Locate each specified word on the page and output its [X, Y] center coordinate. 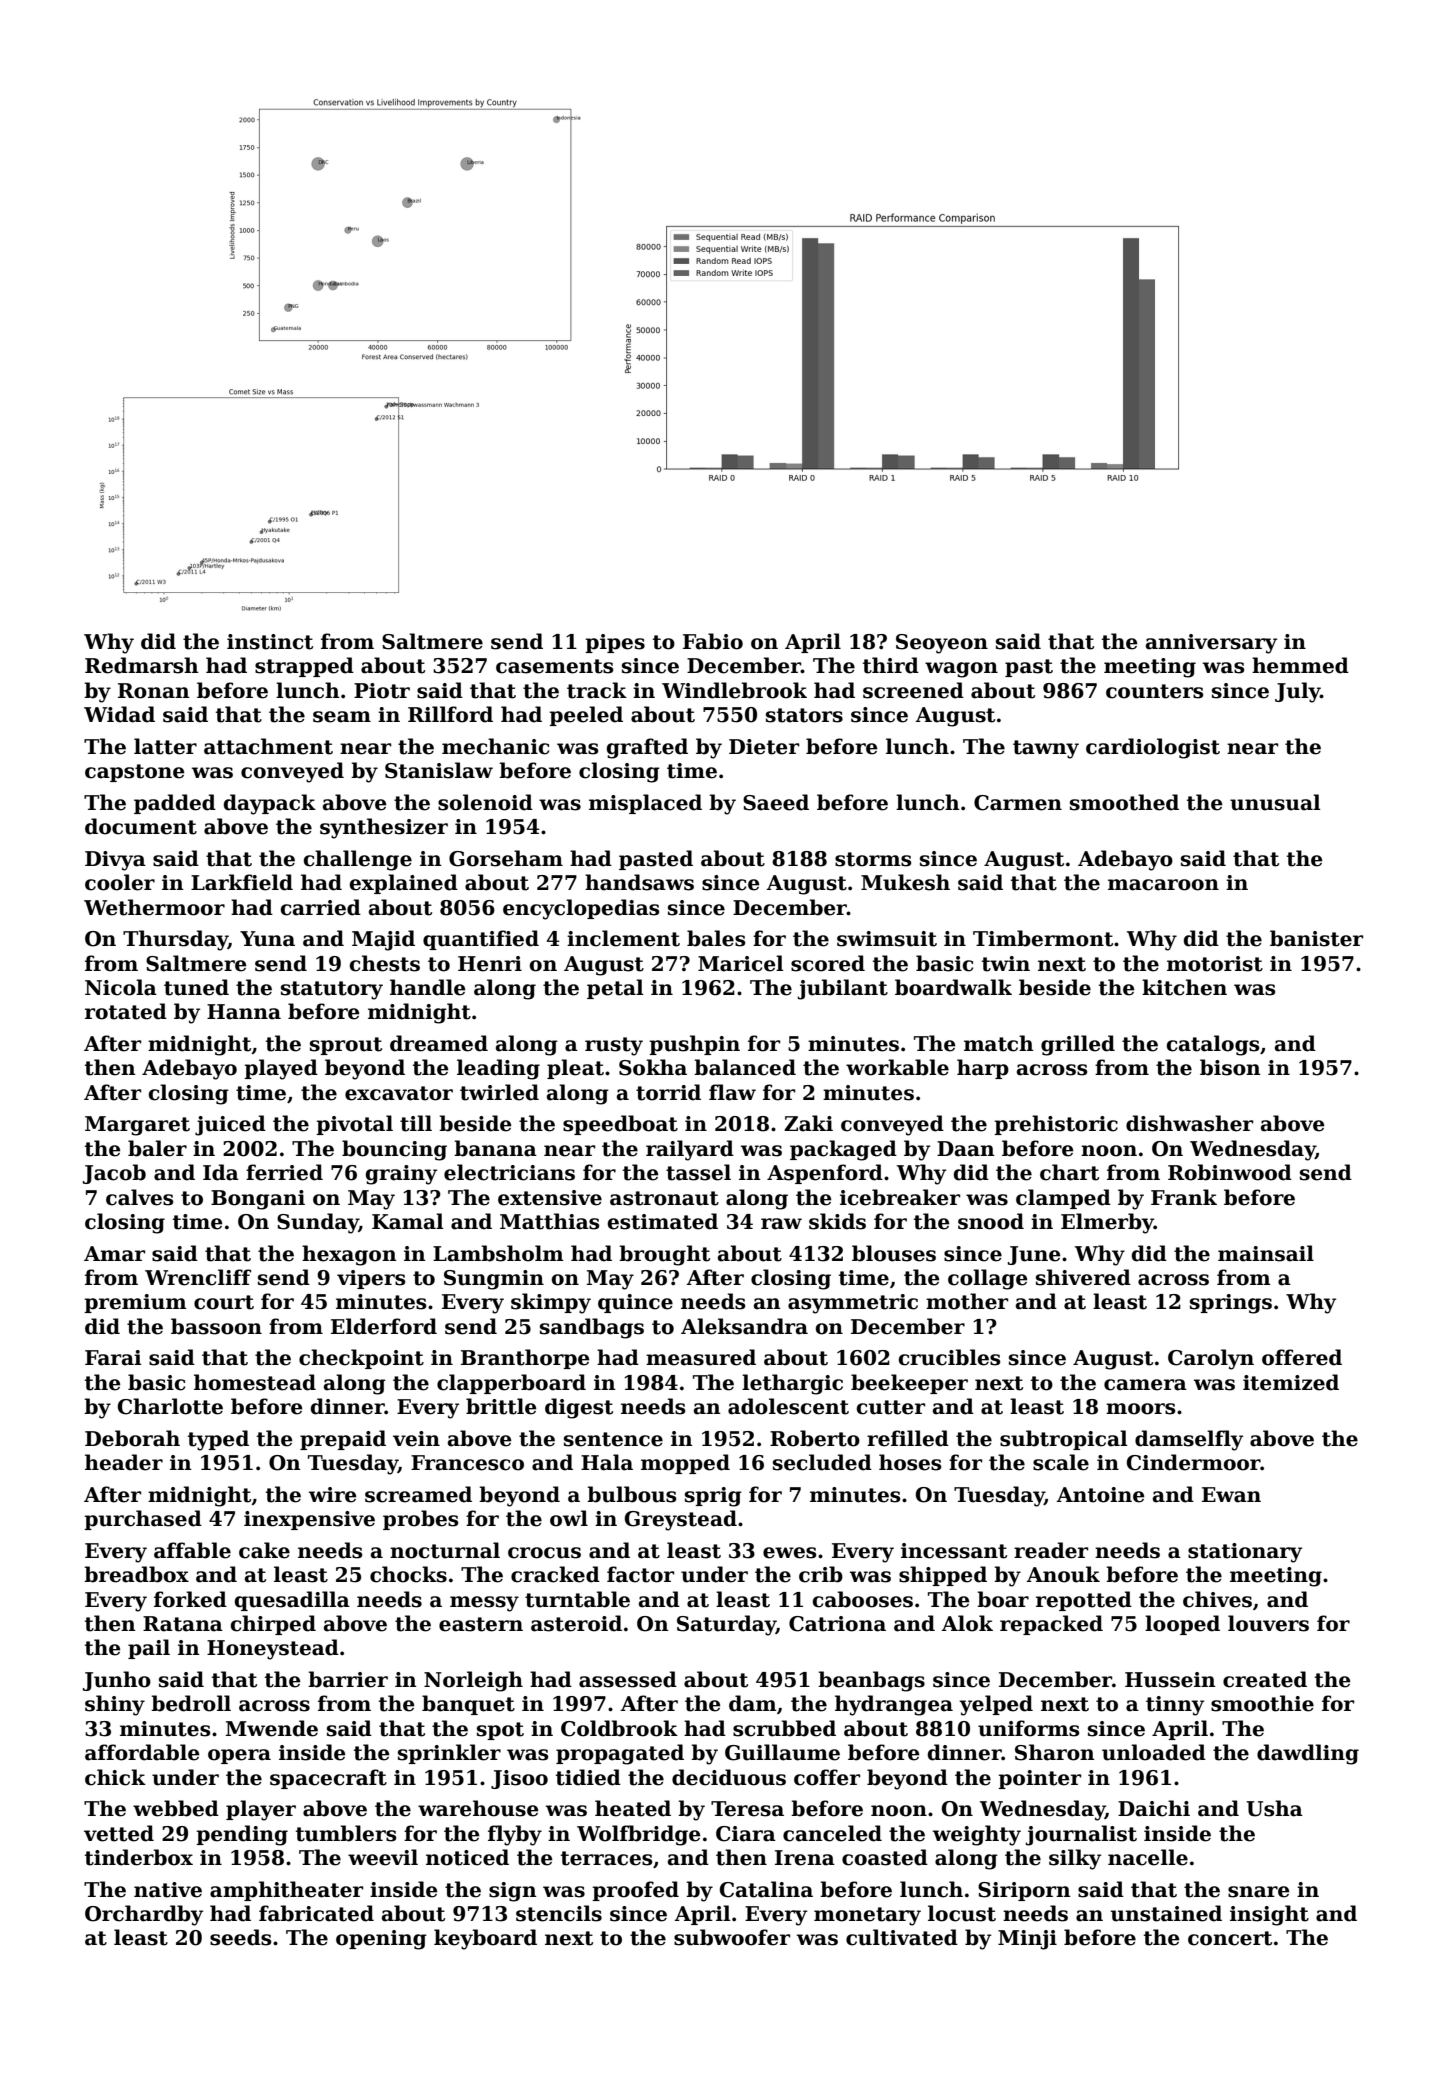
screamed [418, 1494]
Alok [967, 1623]
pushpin [694, 1045]
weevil [383, 1857]
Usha [1274, 1808]
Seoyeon [942, 644]
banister [1316, 938]
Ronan [154, 691]
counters [1154, 691]
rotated [126, 1011]
